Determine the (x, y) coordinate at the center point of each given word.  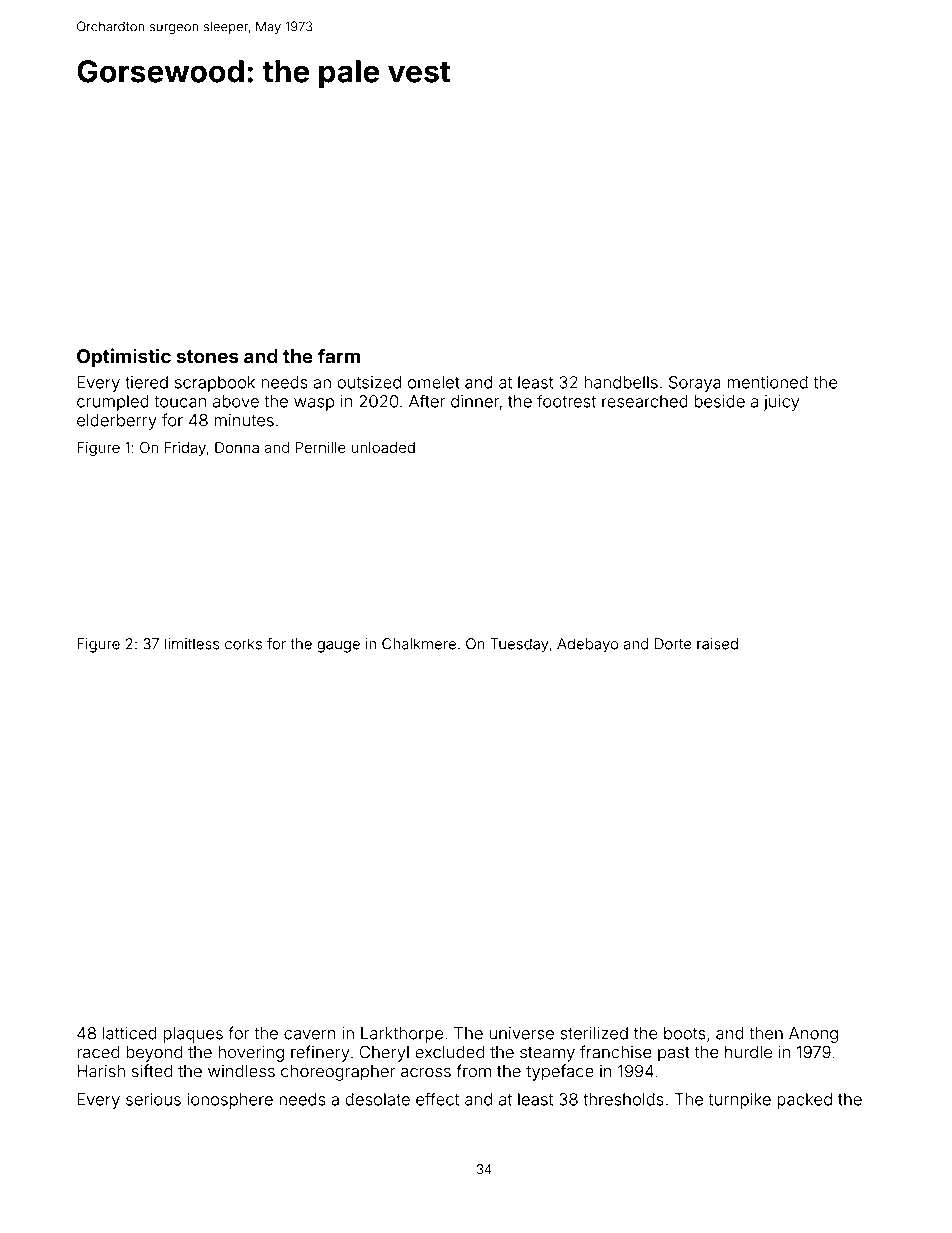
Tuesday (519, 645)
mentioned (767, 382)
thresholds (623, 1099)
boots (685, 1033)
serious (153, 1099)
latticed (130, 1033)
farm (339, 356)
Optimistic (124, 357)
